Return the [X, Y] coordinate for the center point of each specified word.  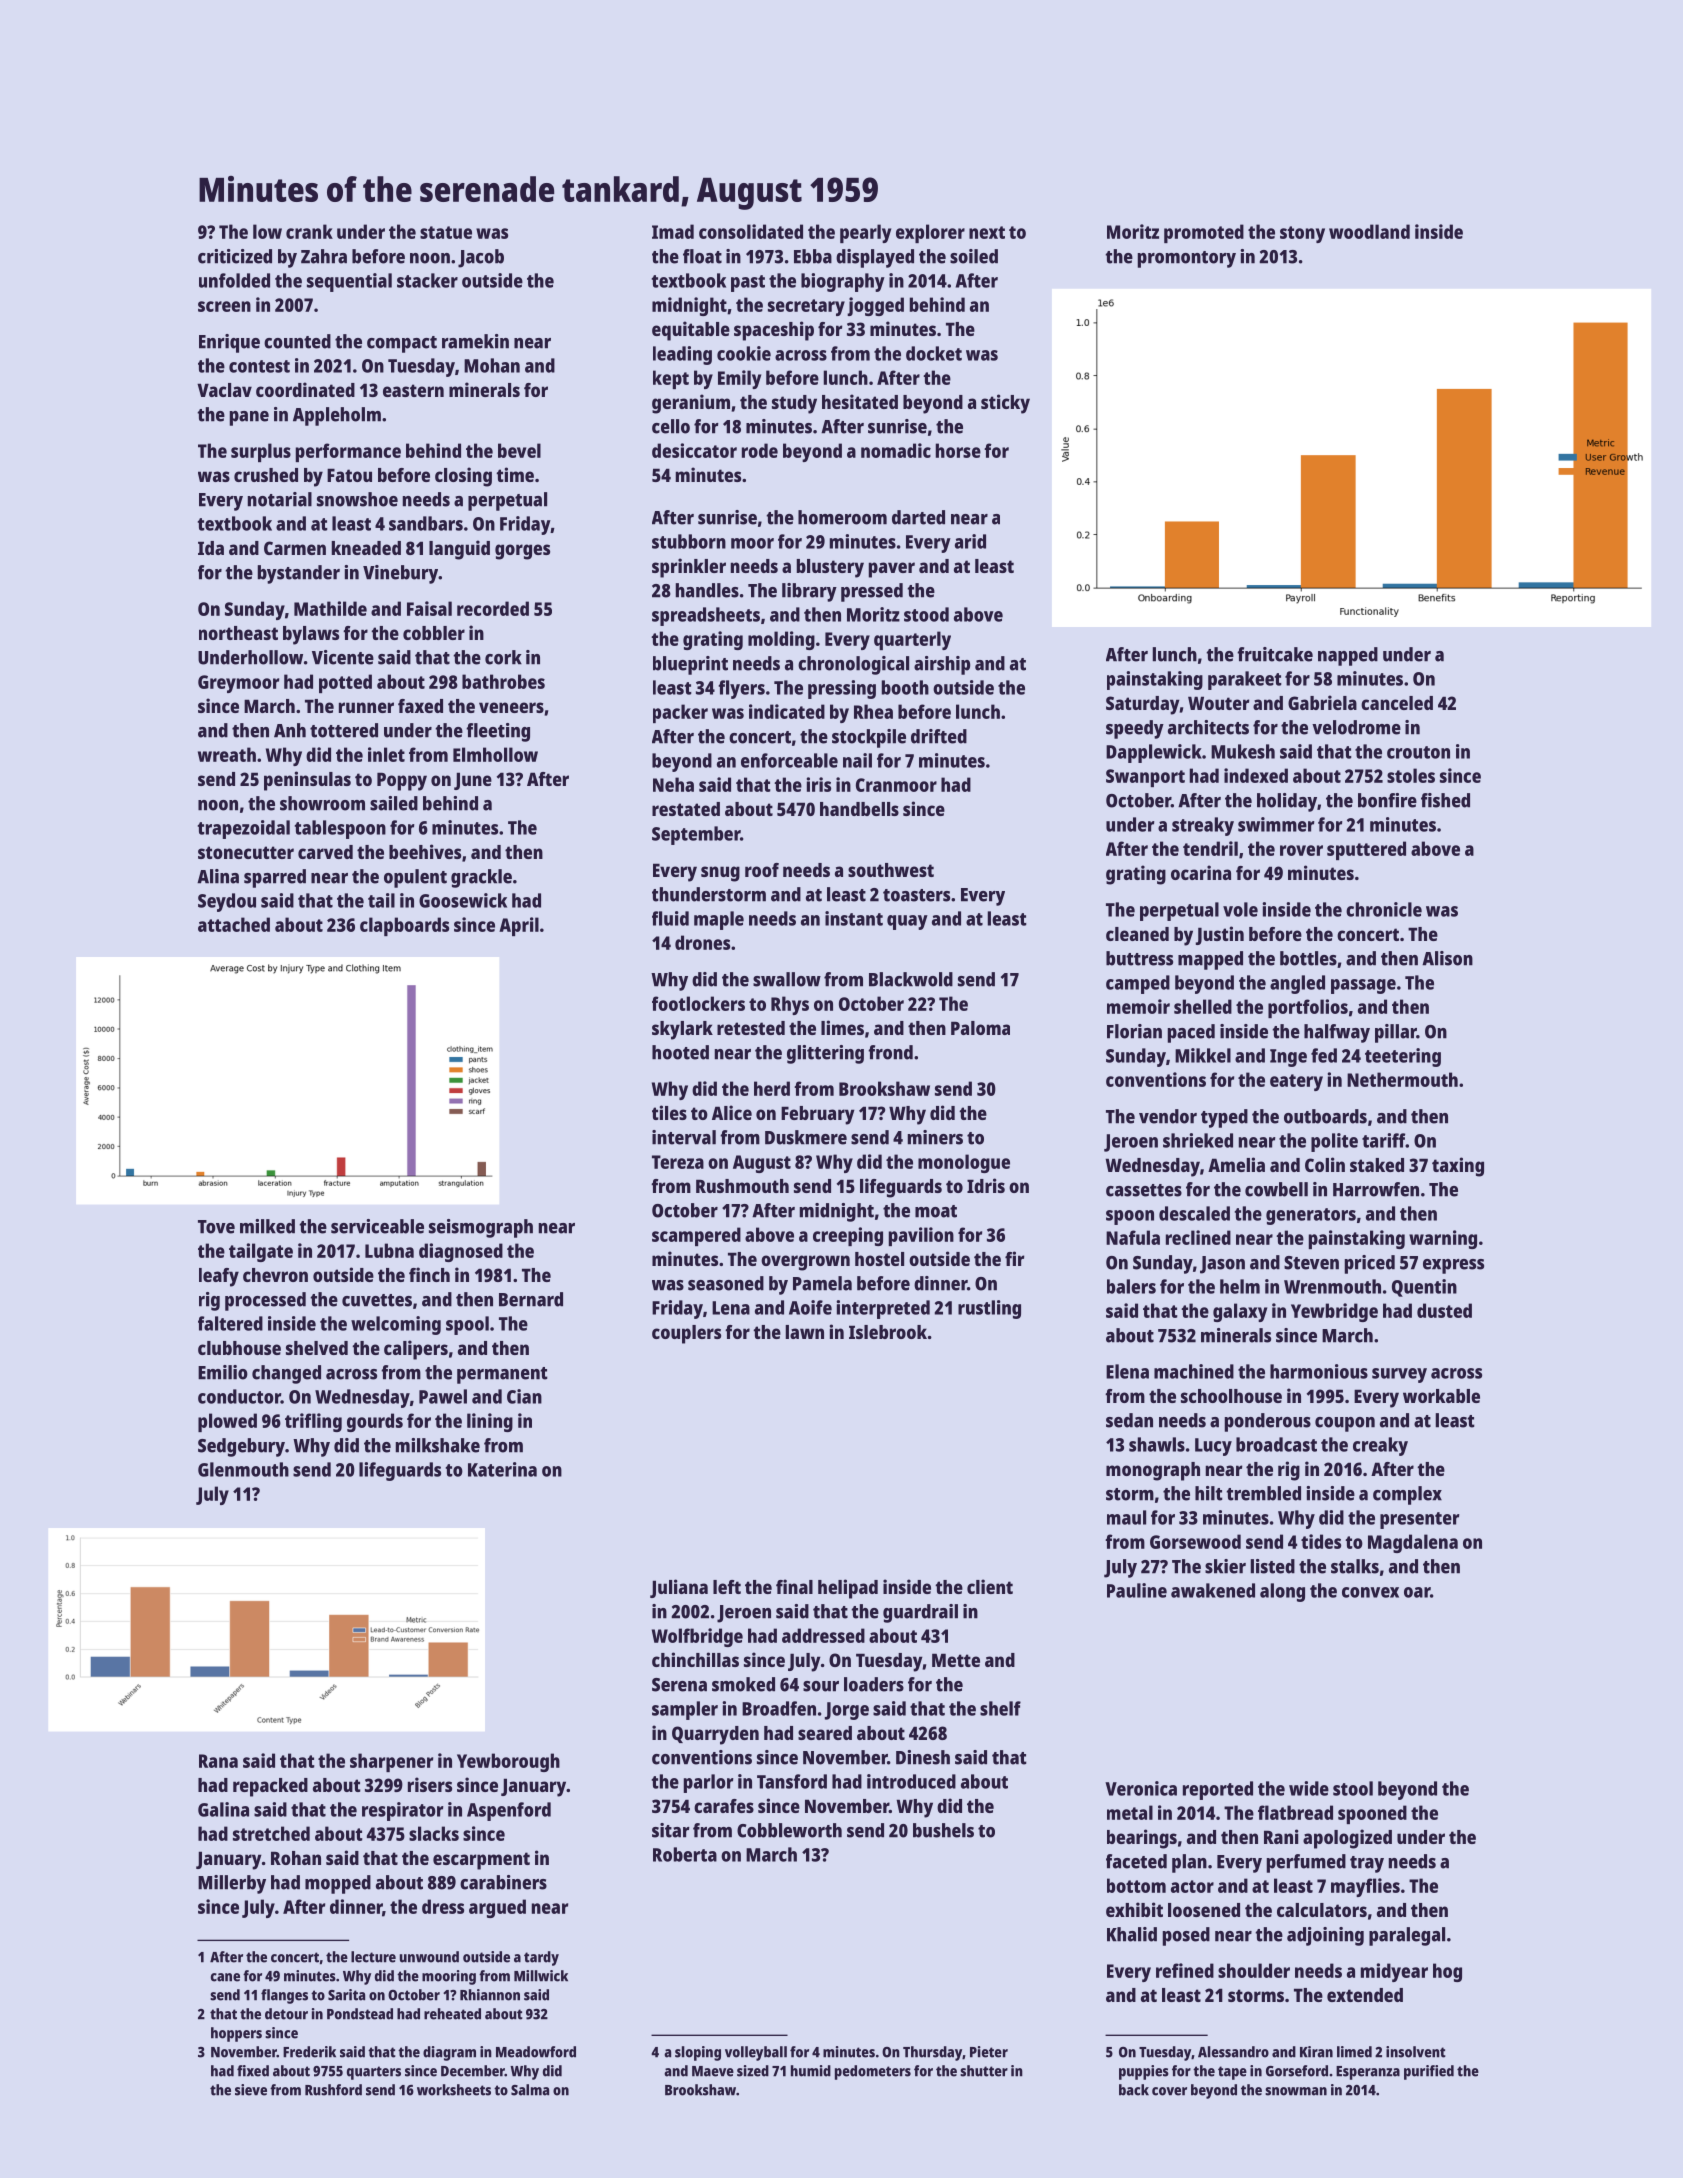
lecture [373, 1957]
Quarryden [715, 1735]
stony [1302, 234]
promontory [1187, 259]
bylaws [311, 635]
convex [1370, 1592]
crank [309, 231]
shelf [1000, 1708]
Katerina [502, 1469]
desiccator [694, 450]
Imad [673, 231]
